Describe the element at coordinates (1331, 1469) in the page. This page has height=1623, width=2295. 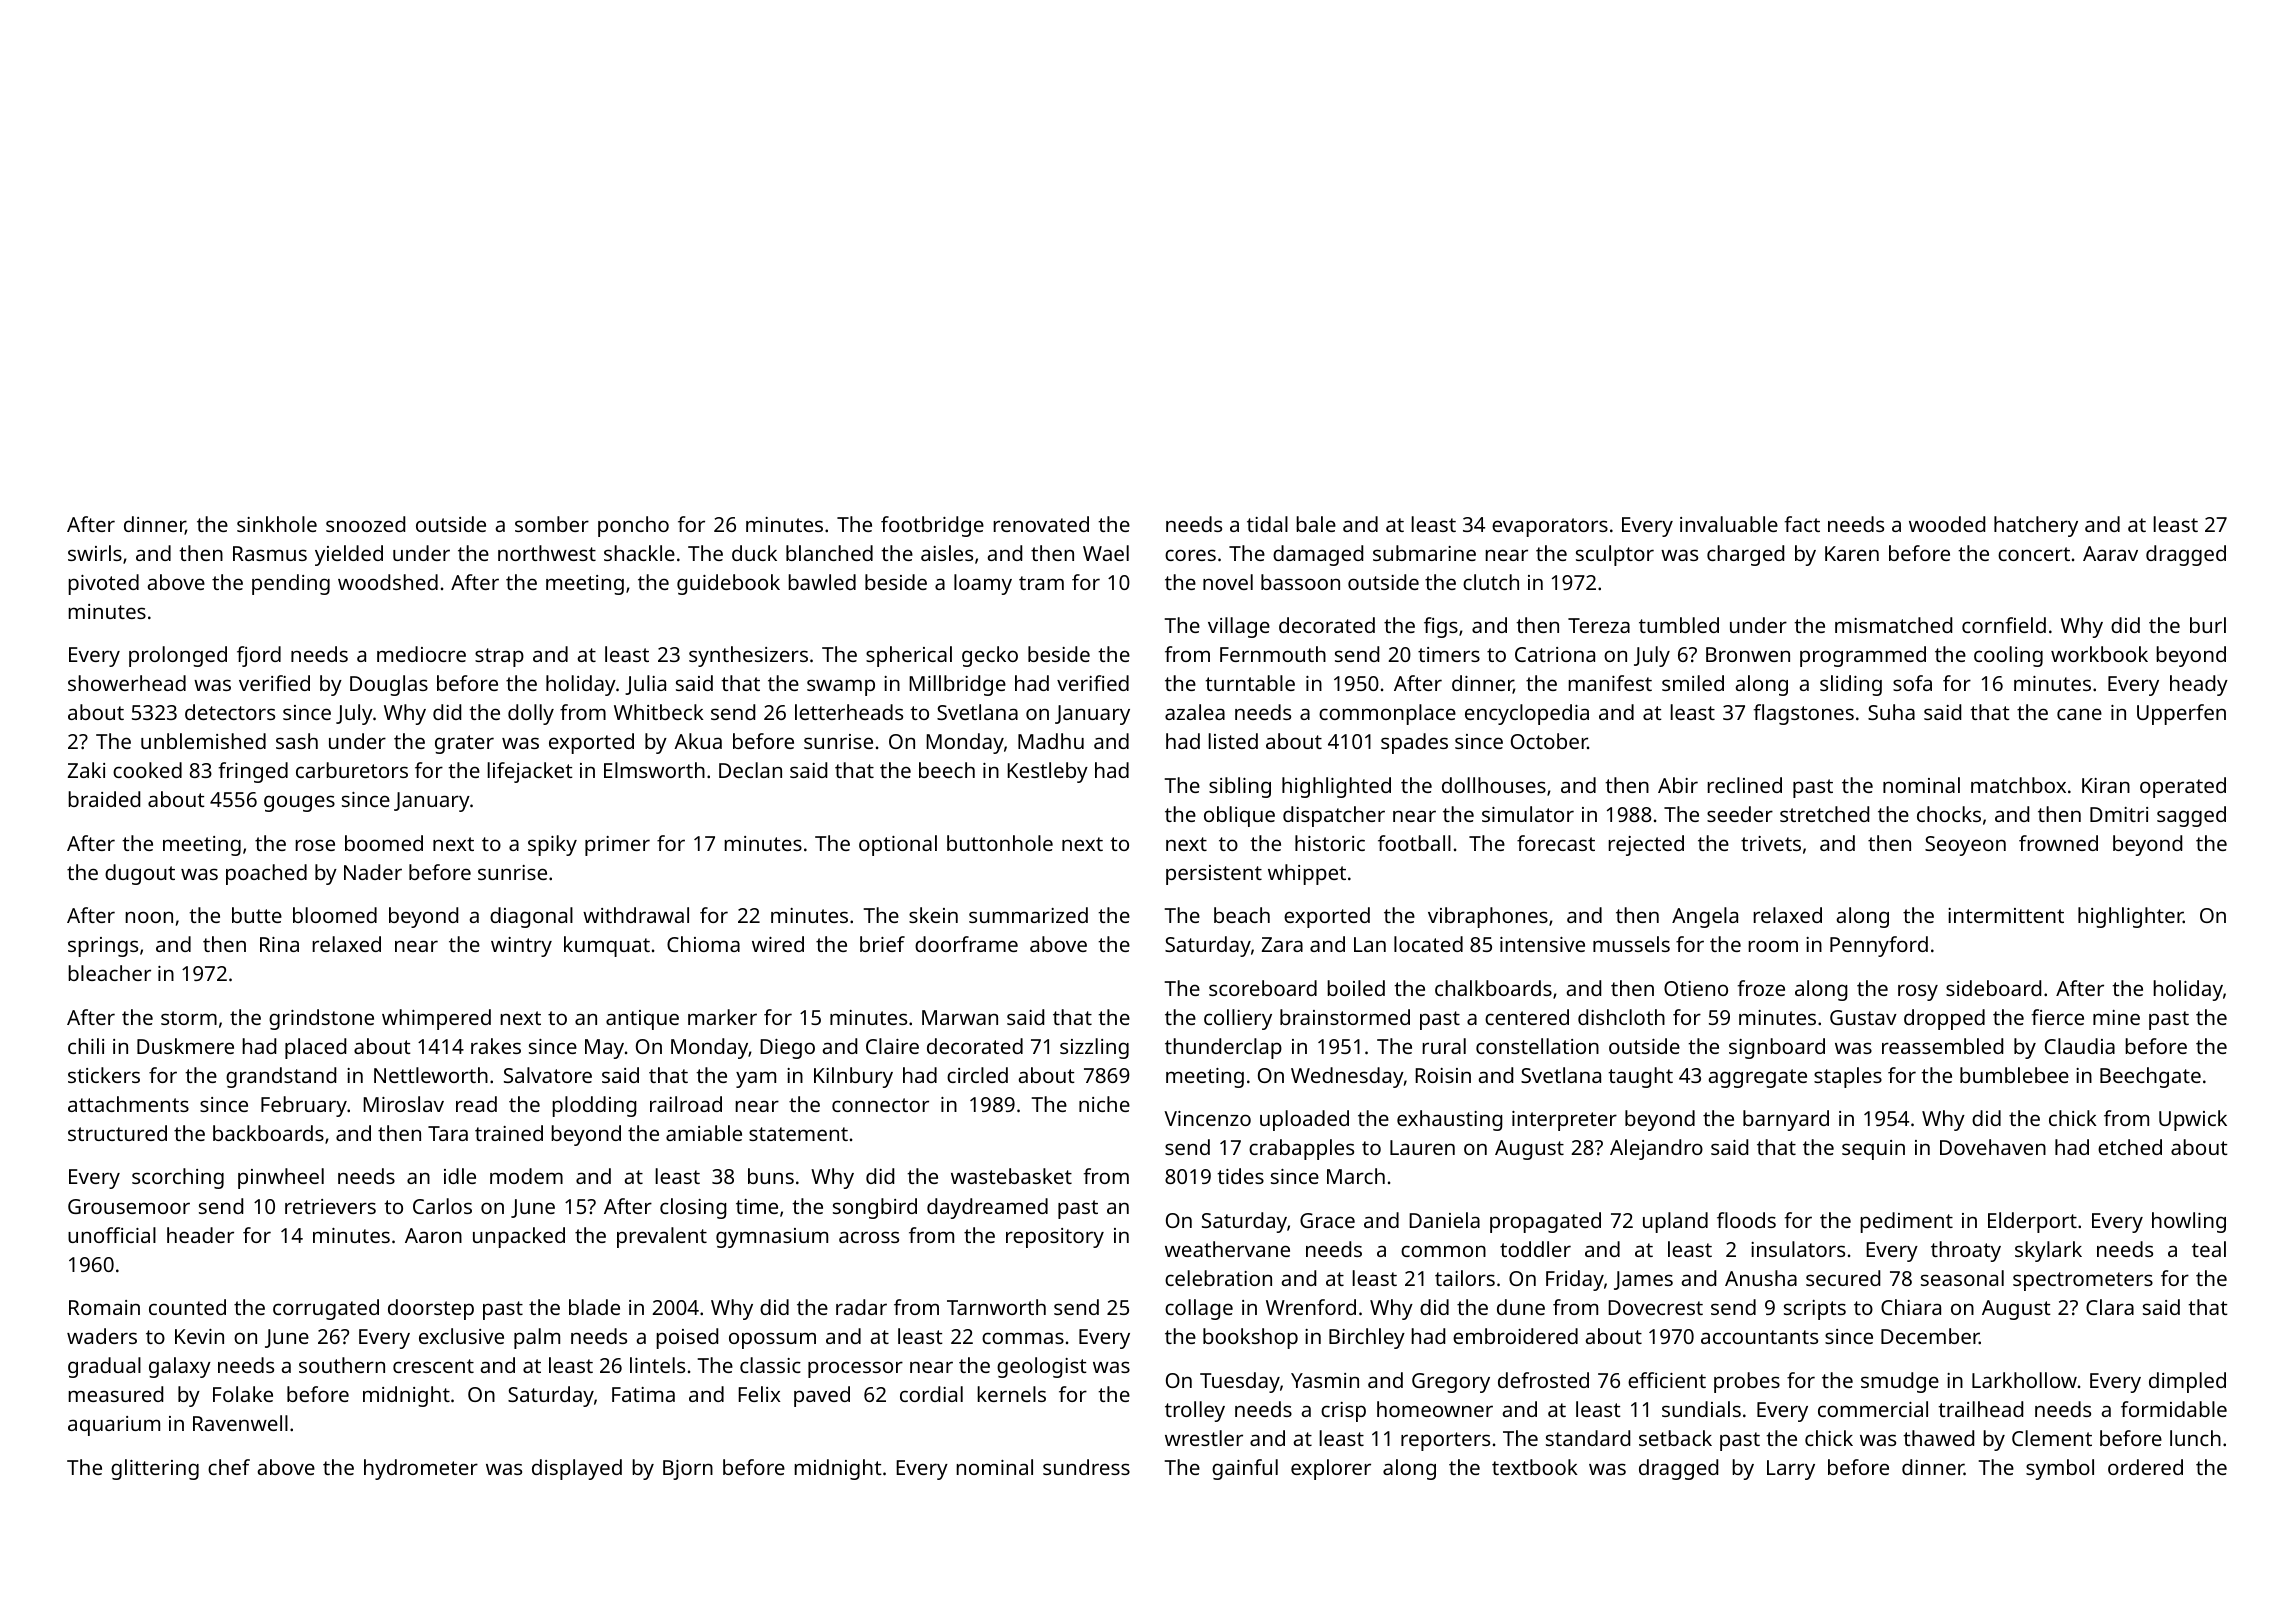
I see `explorer` at that location.
